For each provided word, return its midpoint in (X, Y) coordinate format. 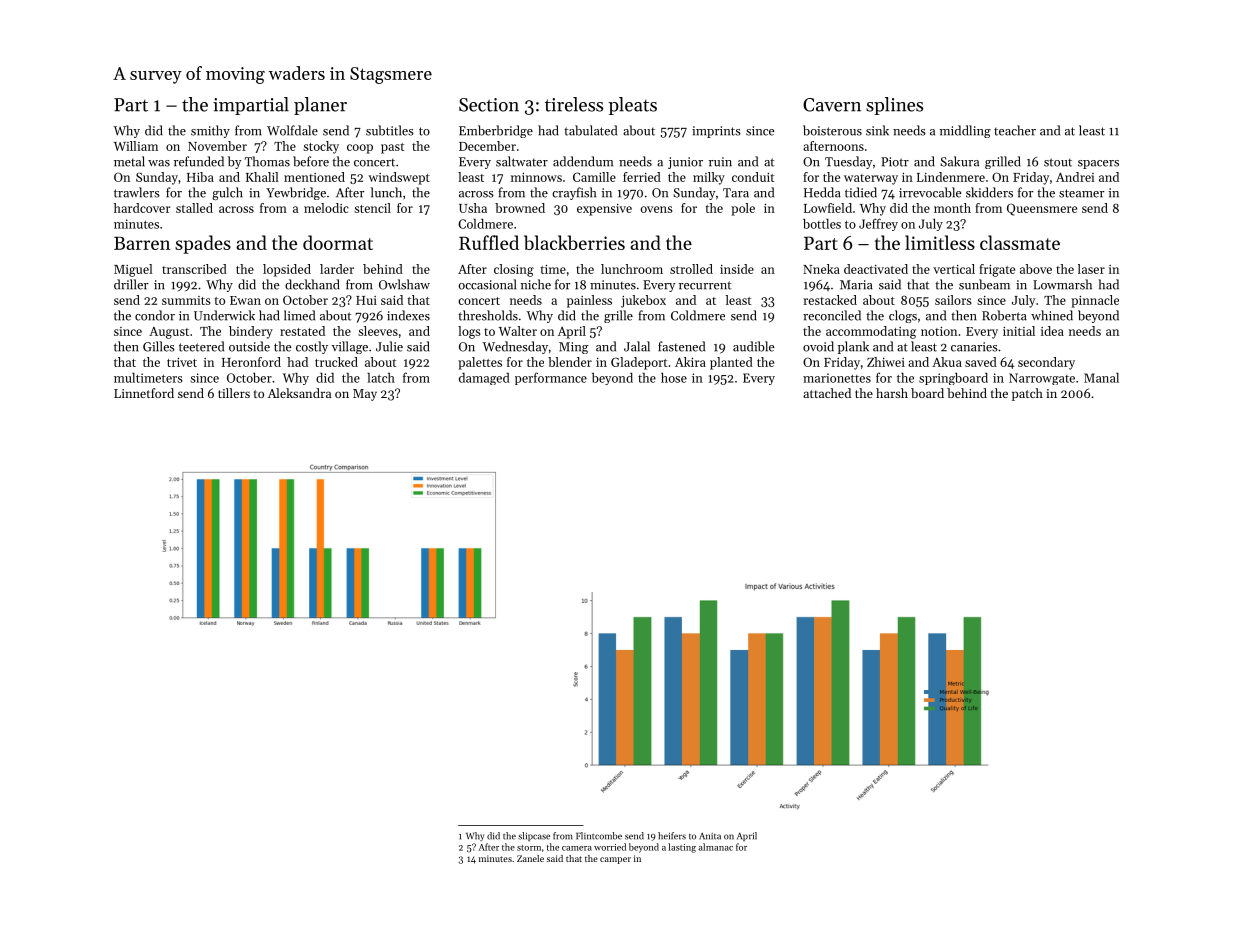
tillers (234, 393)
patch (1027, 394)
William (136, 146)
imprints (716, 132)
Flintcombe (599, 836)
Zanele (530, 858)
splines (894, 106)
